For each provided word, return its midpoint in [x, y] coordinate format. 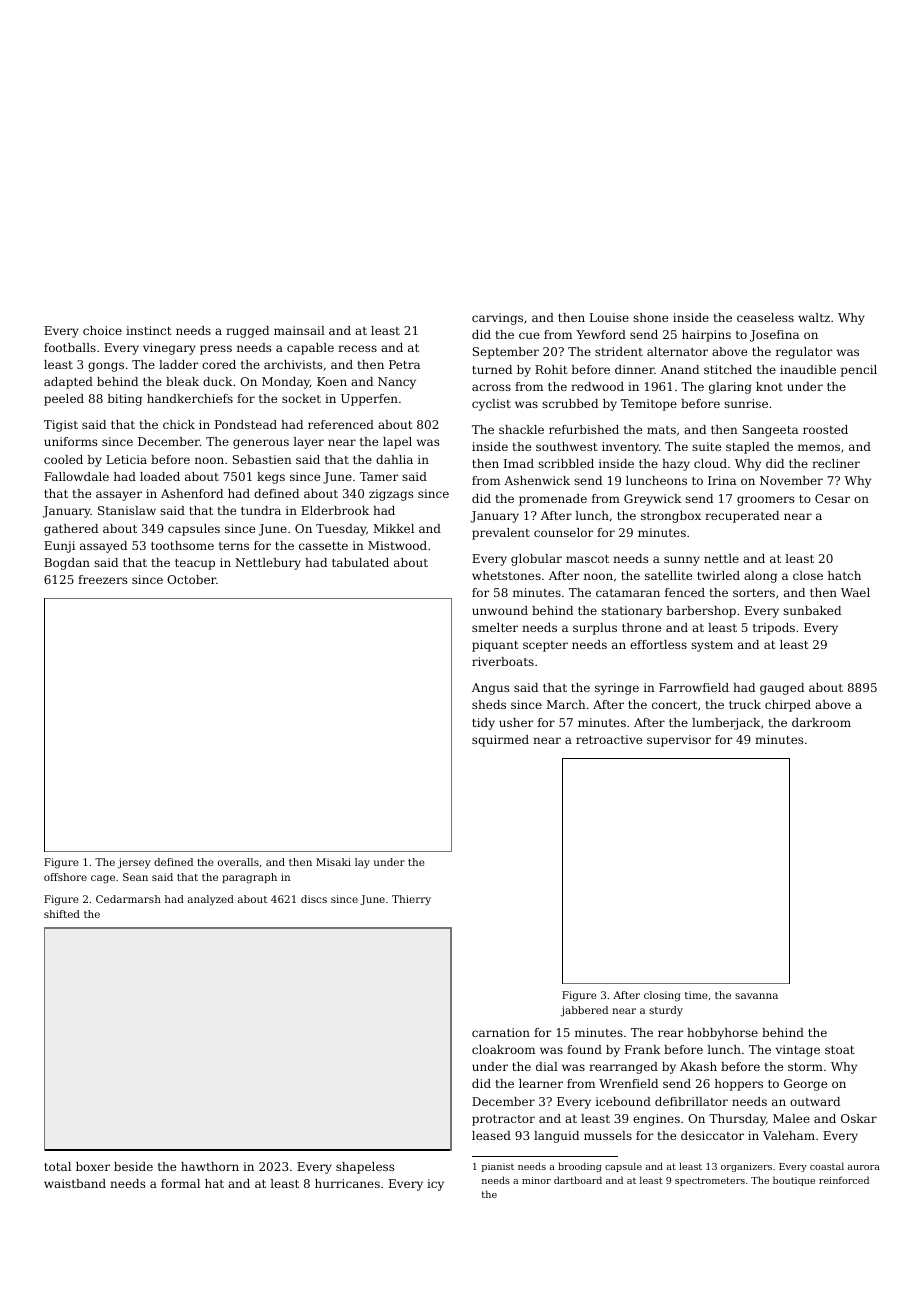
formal [180, 1183]
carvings [497, 319]
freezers [102, 579]
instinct [148, 330]
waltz [814, 317]
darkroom [821, 722]
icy [435, 1185]
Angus [490, 689]
